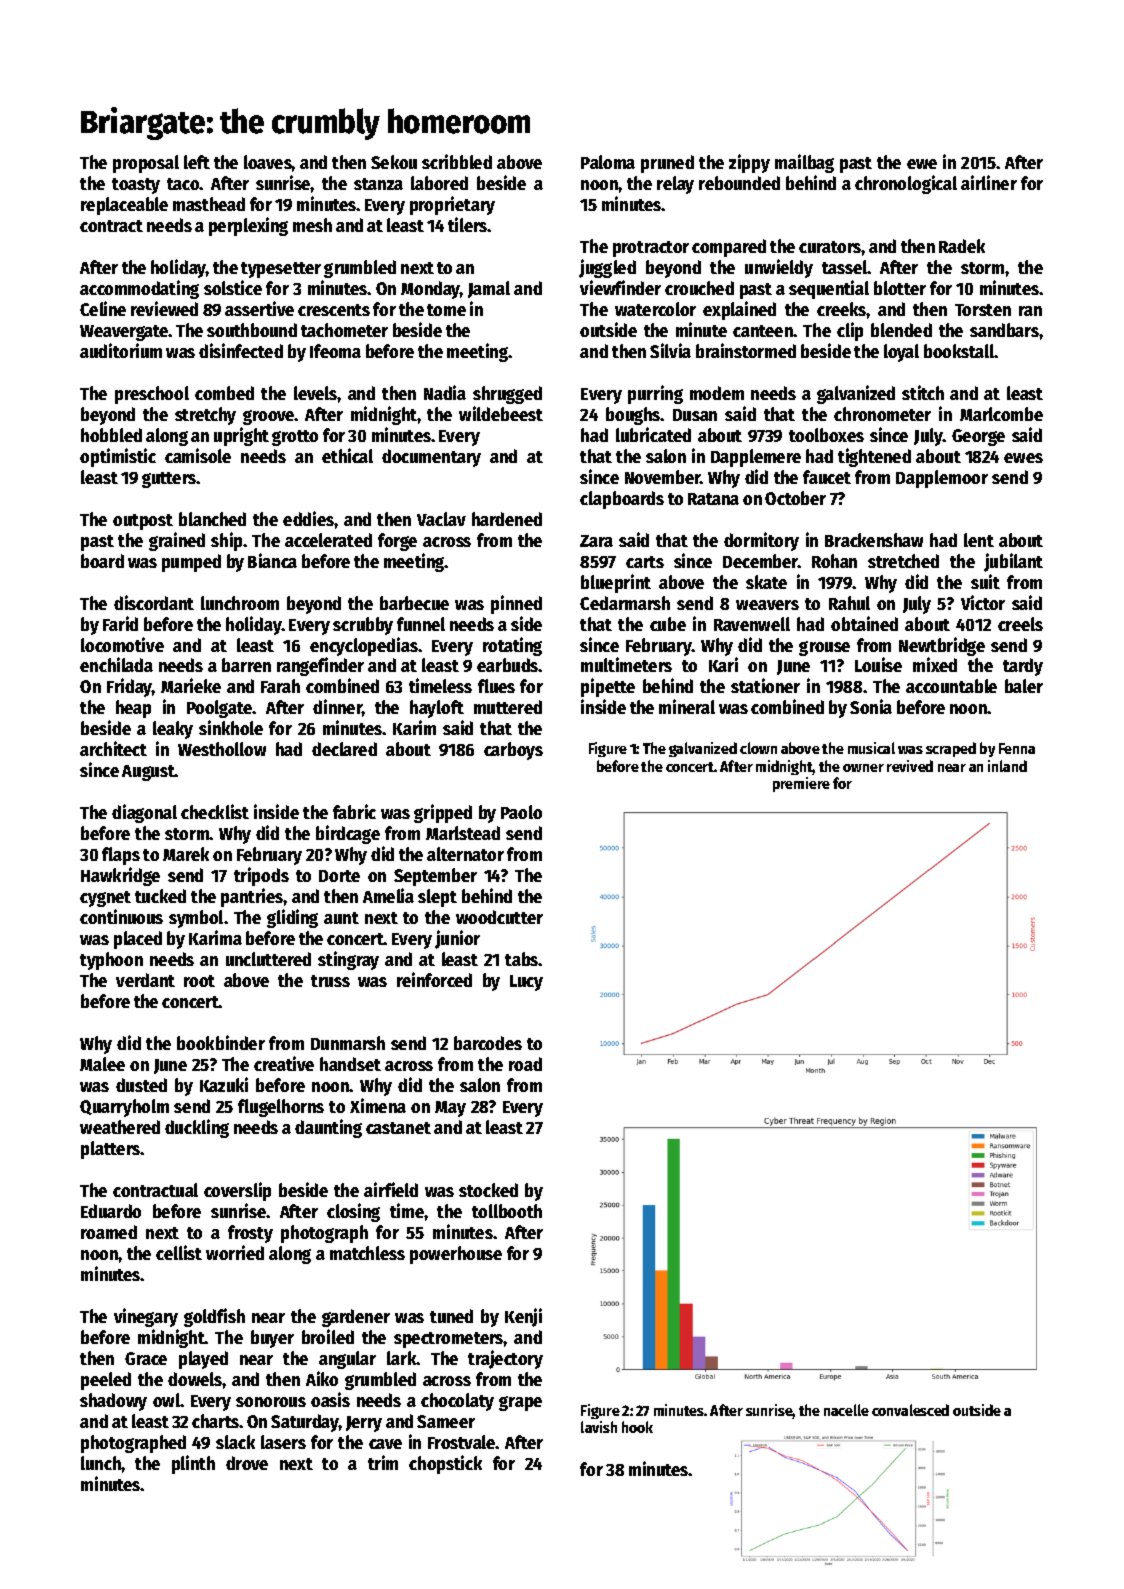  I want to click on loaves, so click(268, 162).
